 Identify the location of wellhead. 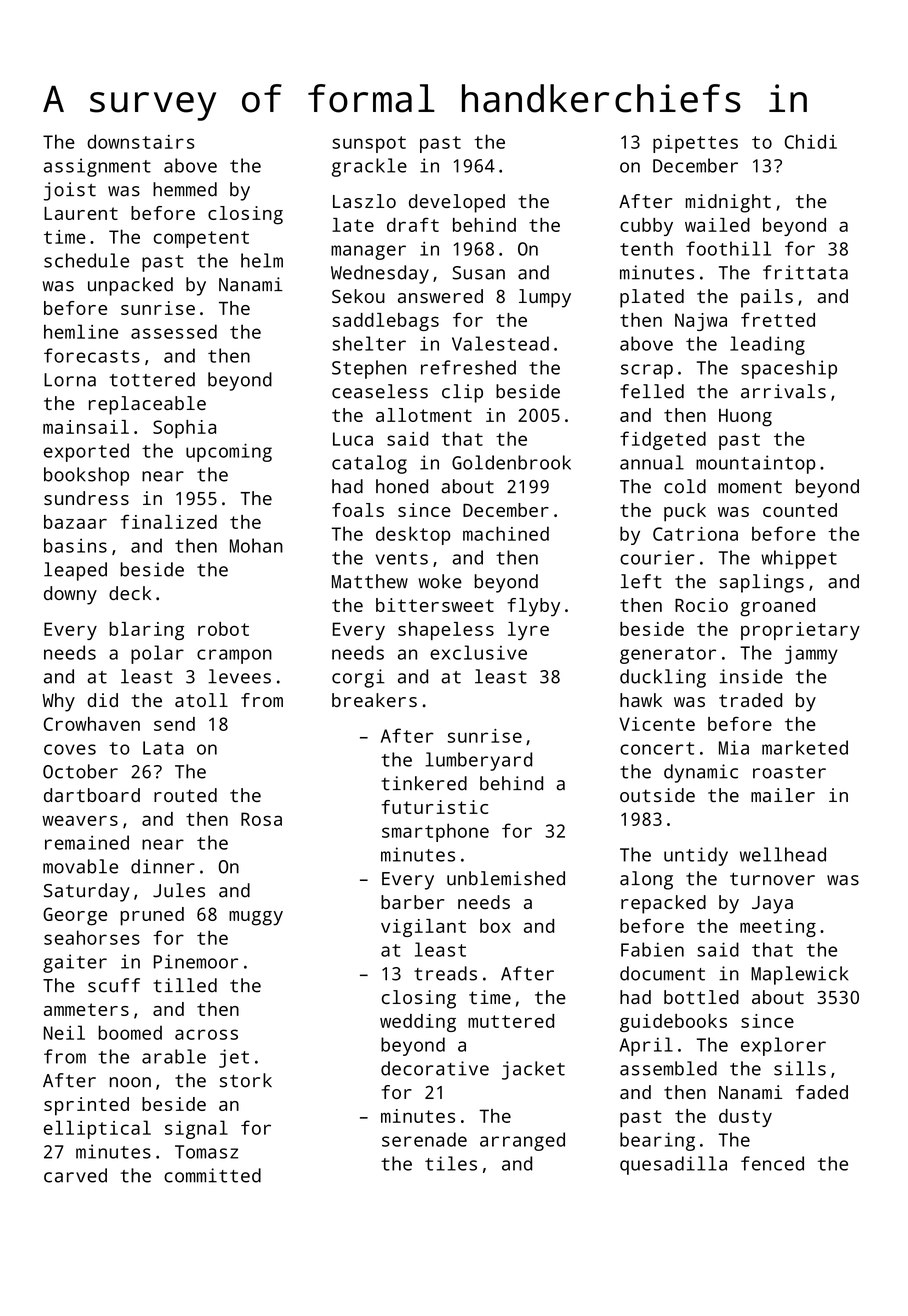
(783, 854).
